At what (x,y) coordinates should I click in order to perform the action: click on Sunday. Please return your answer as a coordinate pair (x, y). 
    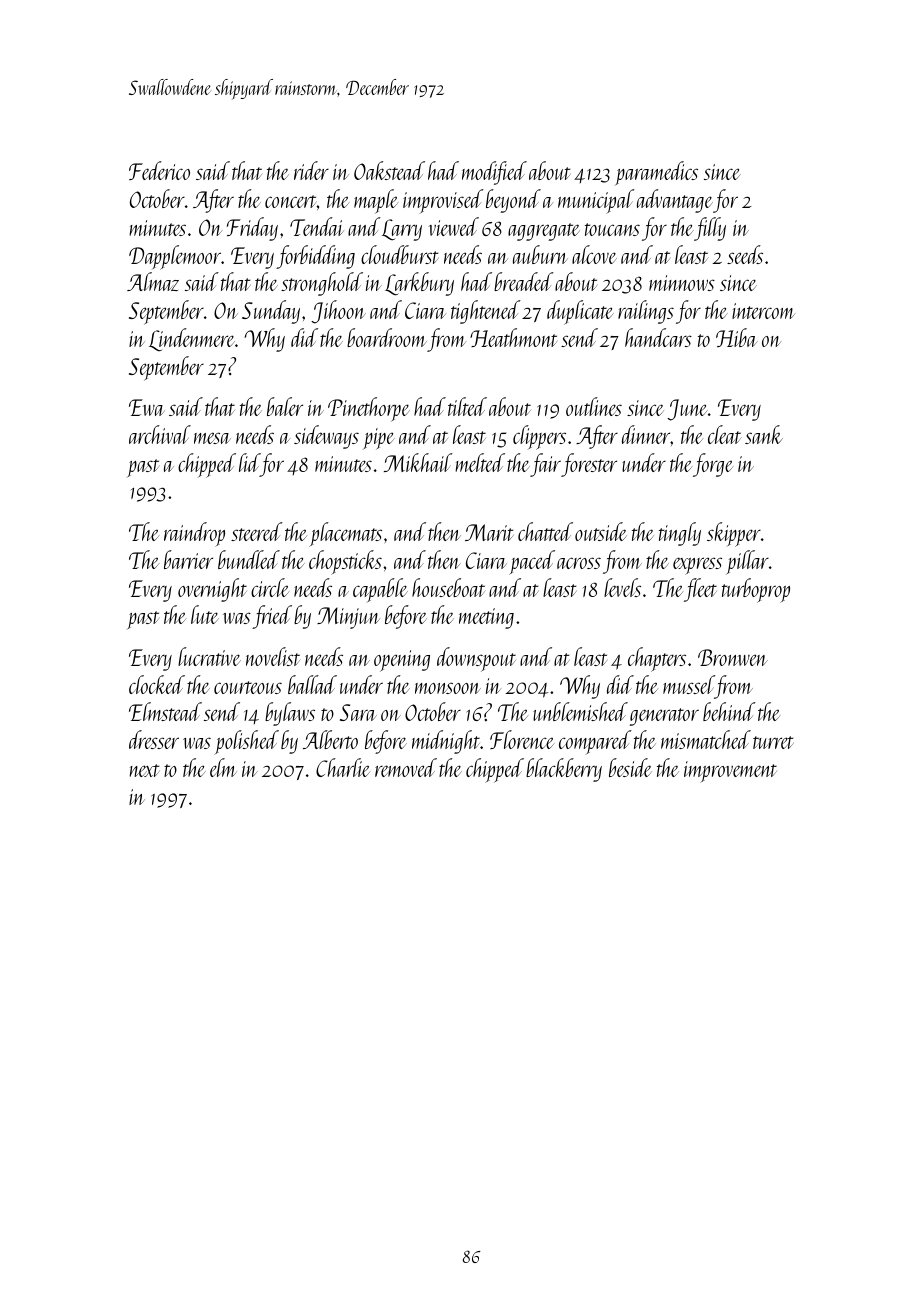
    Looking at the image, I should click on (271, 312).
